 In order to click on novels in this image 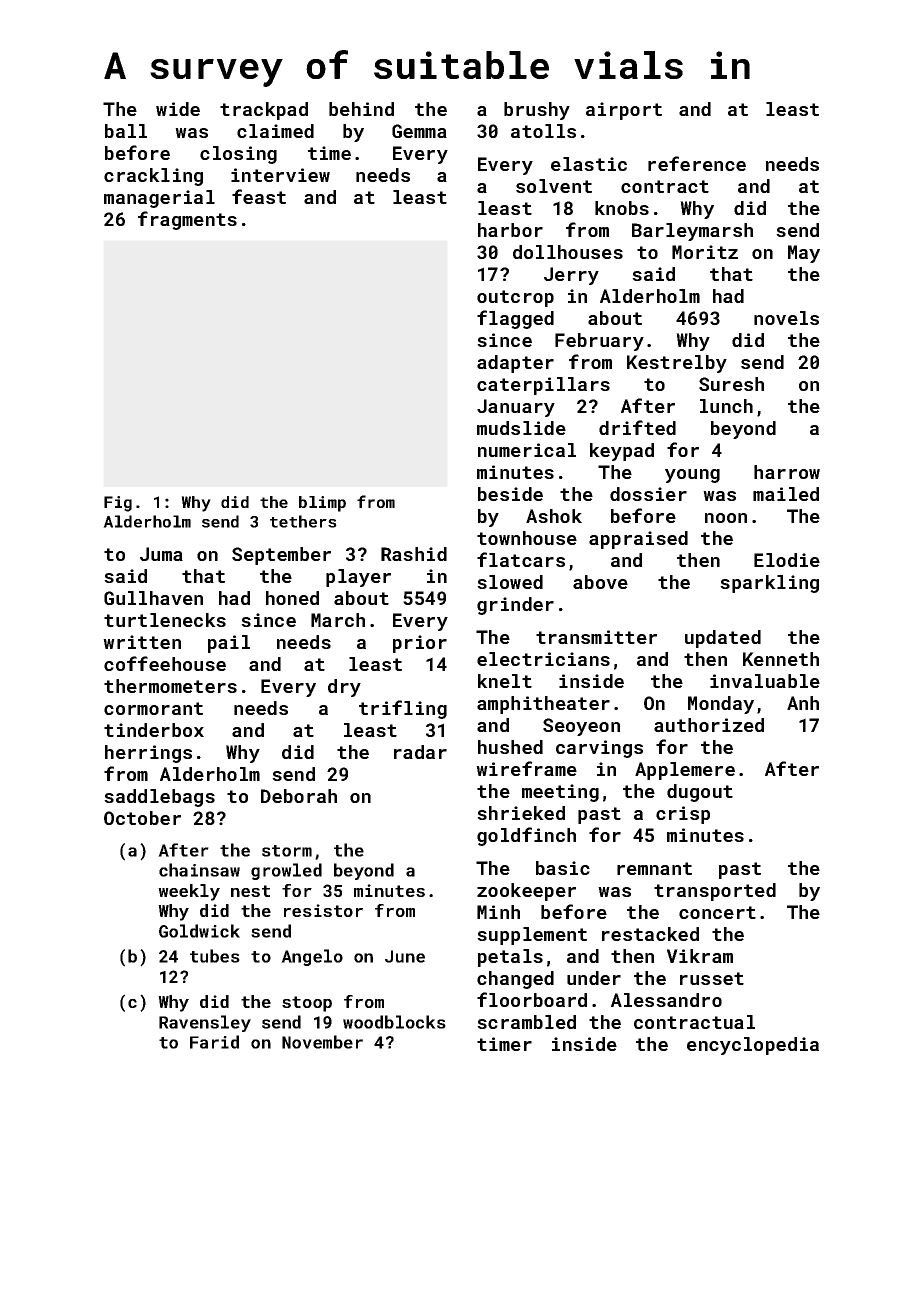, I will do `click(786, 318)`.
